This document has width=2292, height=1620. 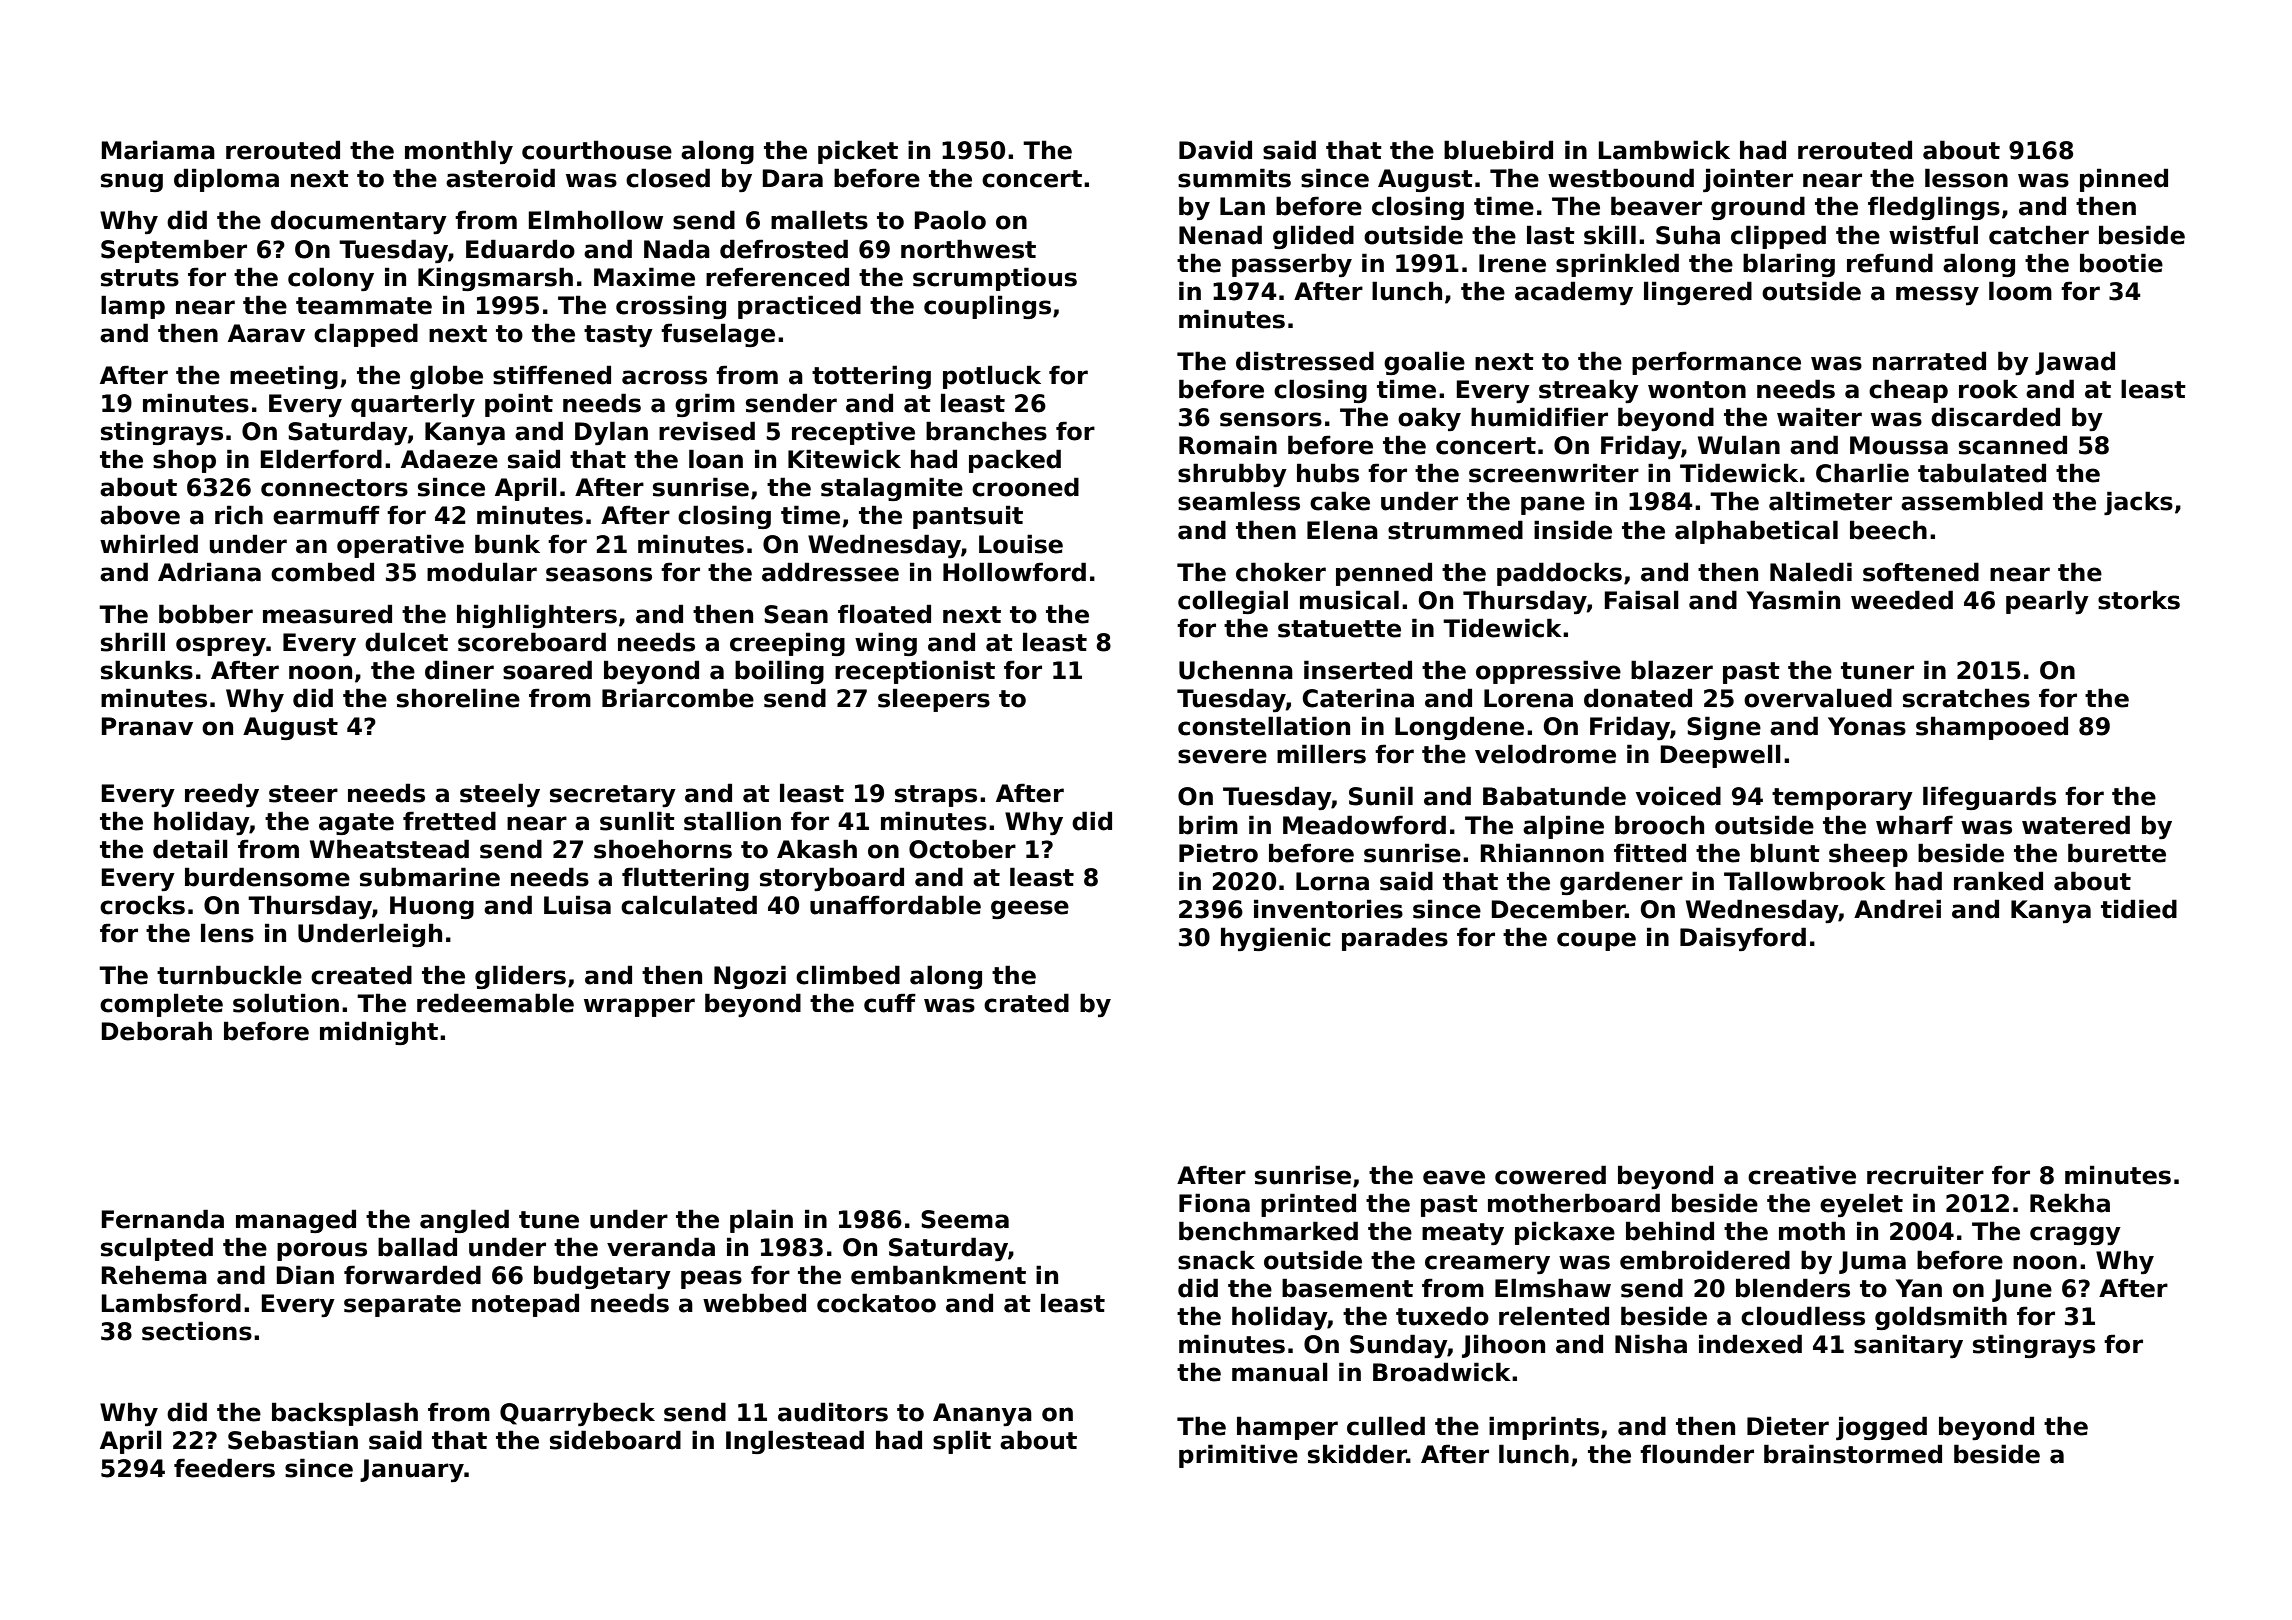 What do you see at coordinates (1853, 1454) in the document?
I see `brainstormed` at bounding box center [1853, 1454].
